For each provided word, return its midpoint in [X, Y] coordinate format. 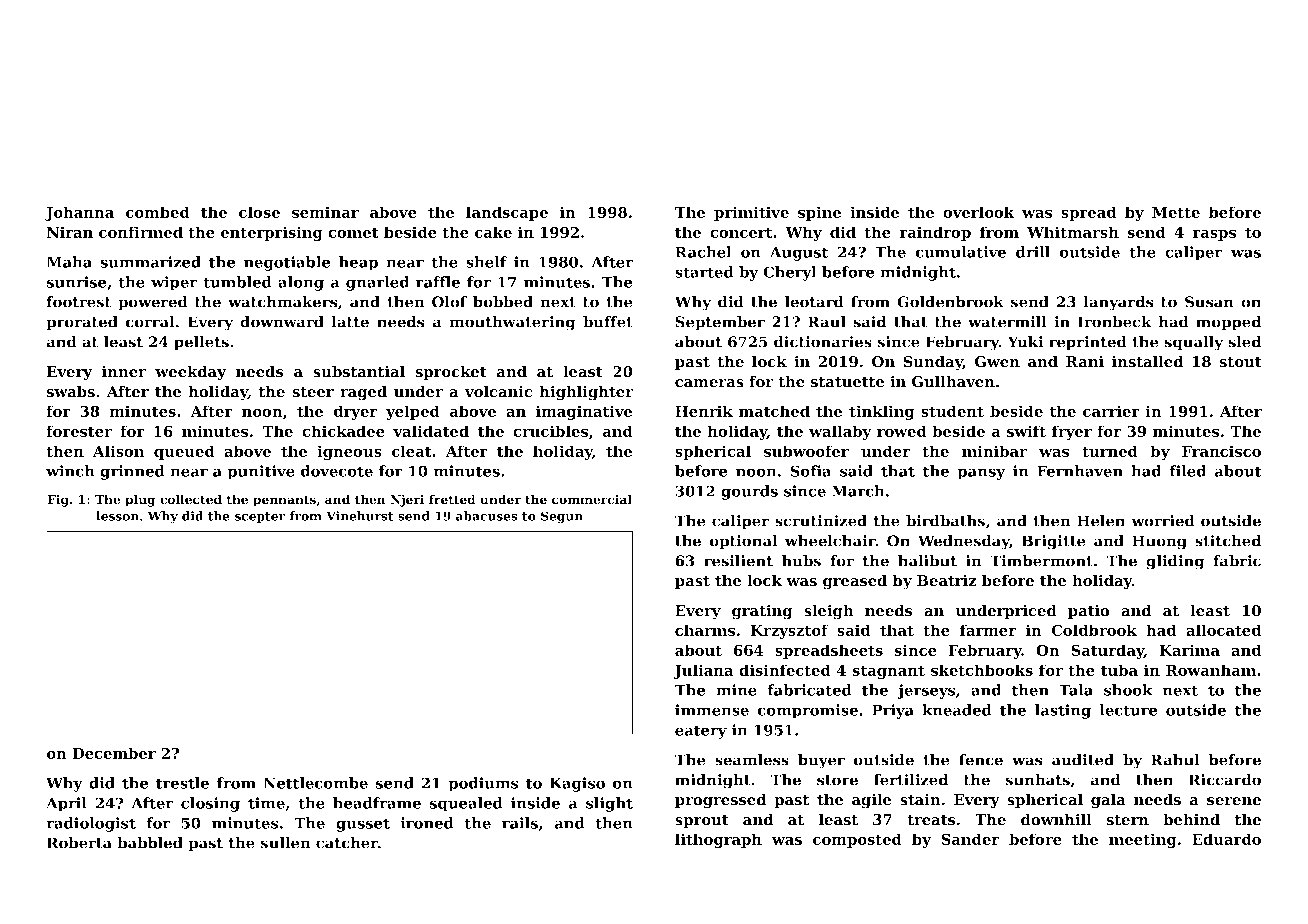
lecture [1129, 710]
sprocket [451, 372]
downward [282, 322]
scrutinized [821, 521]
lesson [117, 516]
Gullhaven [953, 381]
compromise [808, 711]
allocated [1223, 630]
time [266, 803]
